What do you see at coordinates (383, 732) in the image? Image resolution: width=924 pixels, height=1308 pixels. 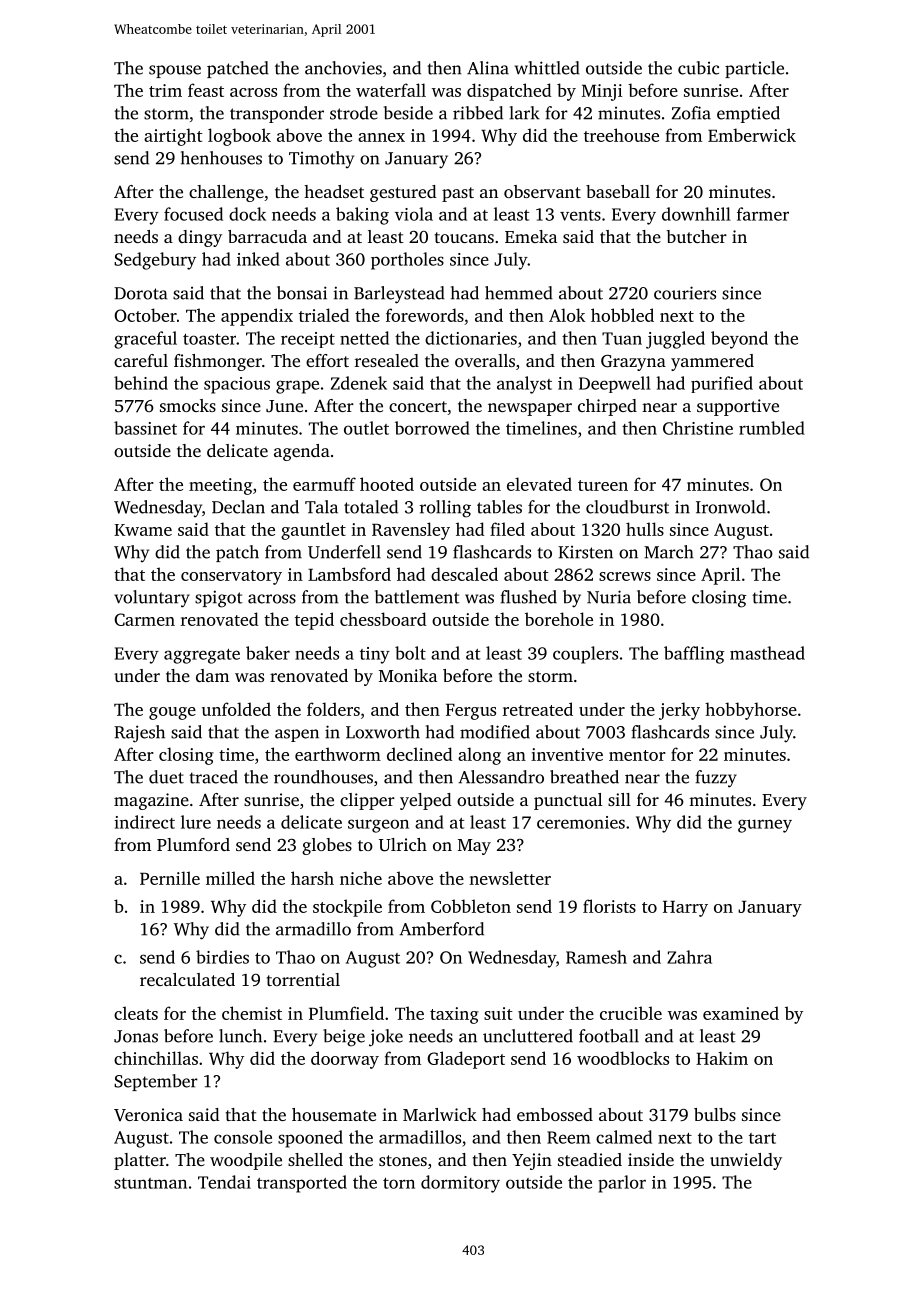 I see `Loxworth` at bounding box center [383, 732].
